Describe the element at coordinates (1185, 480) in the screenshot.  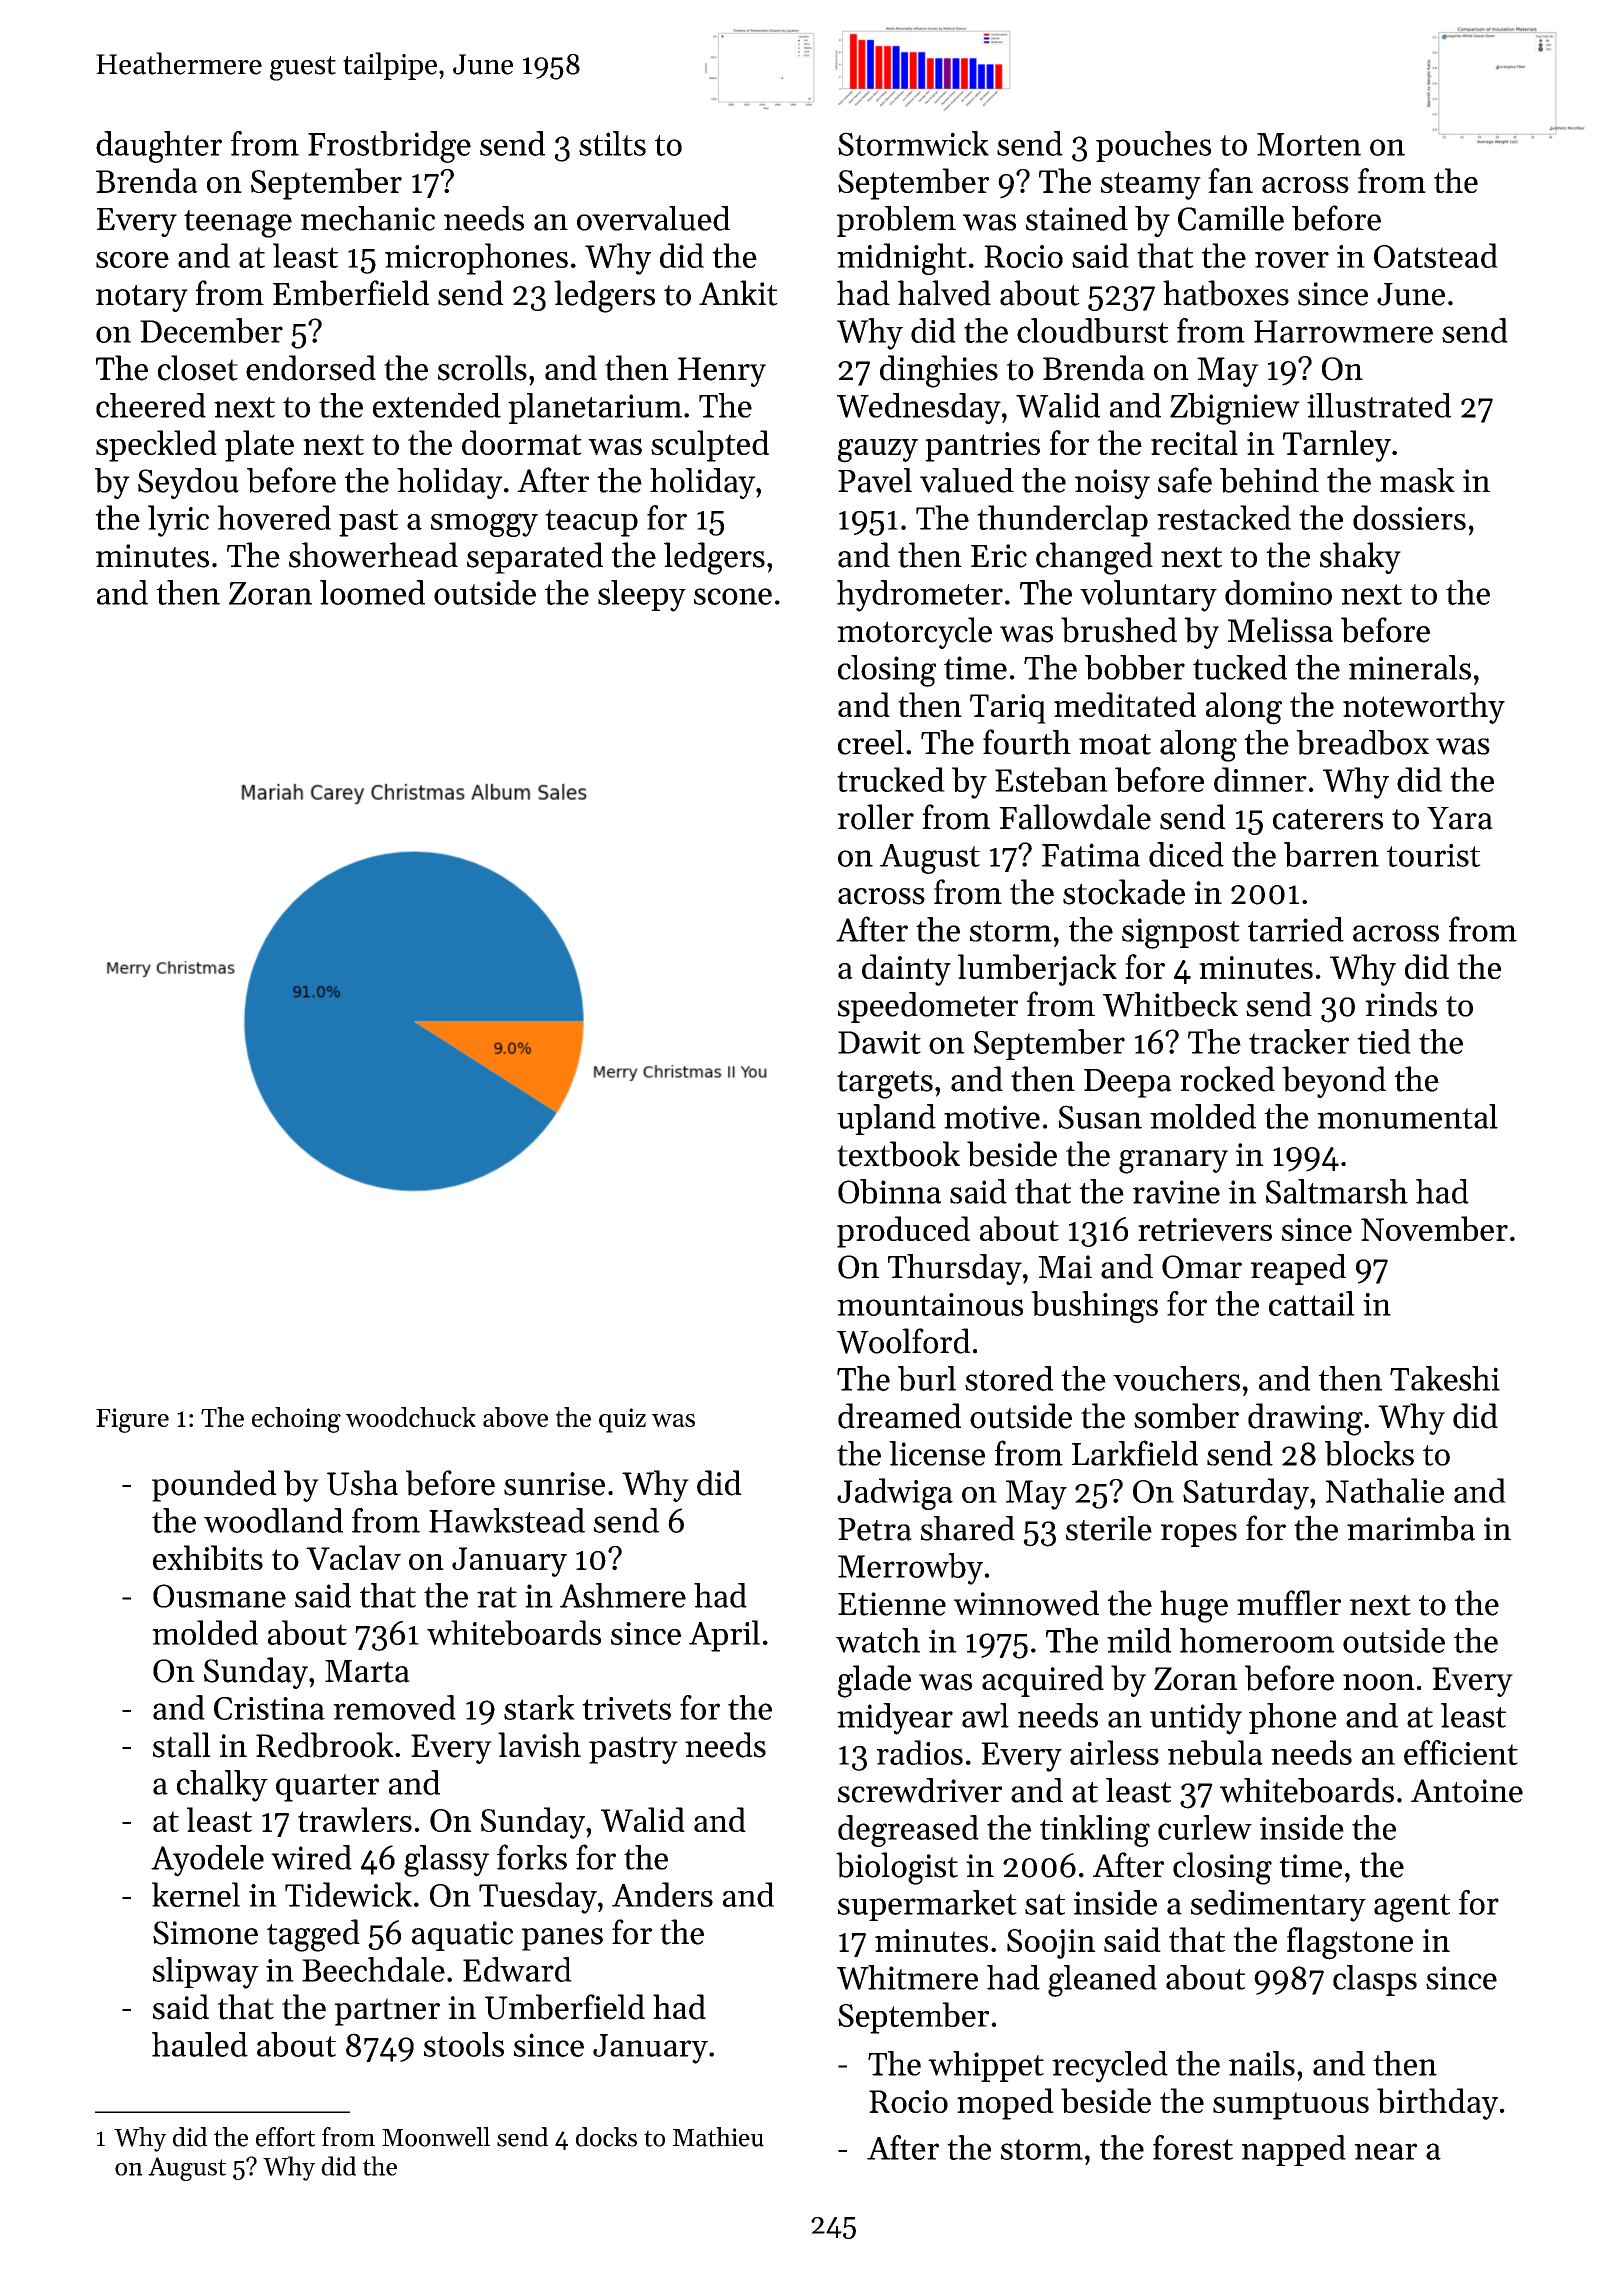
I see `safe` at that location.
